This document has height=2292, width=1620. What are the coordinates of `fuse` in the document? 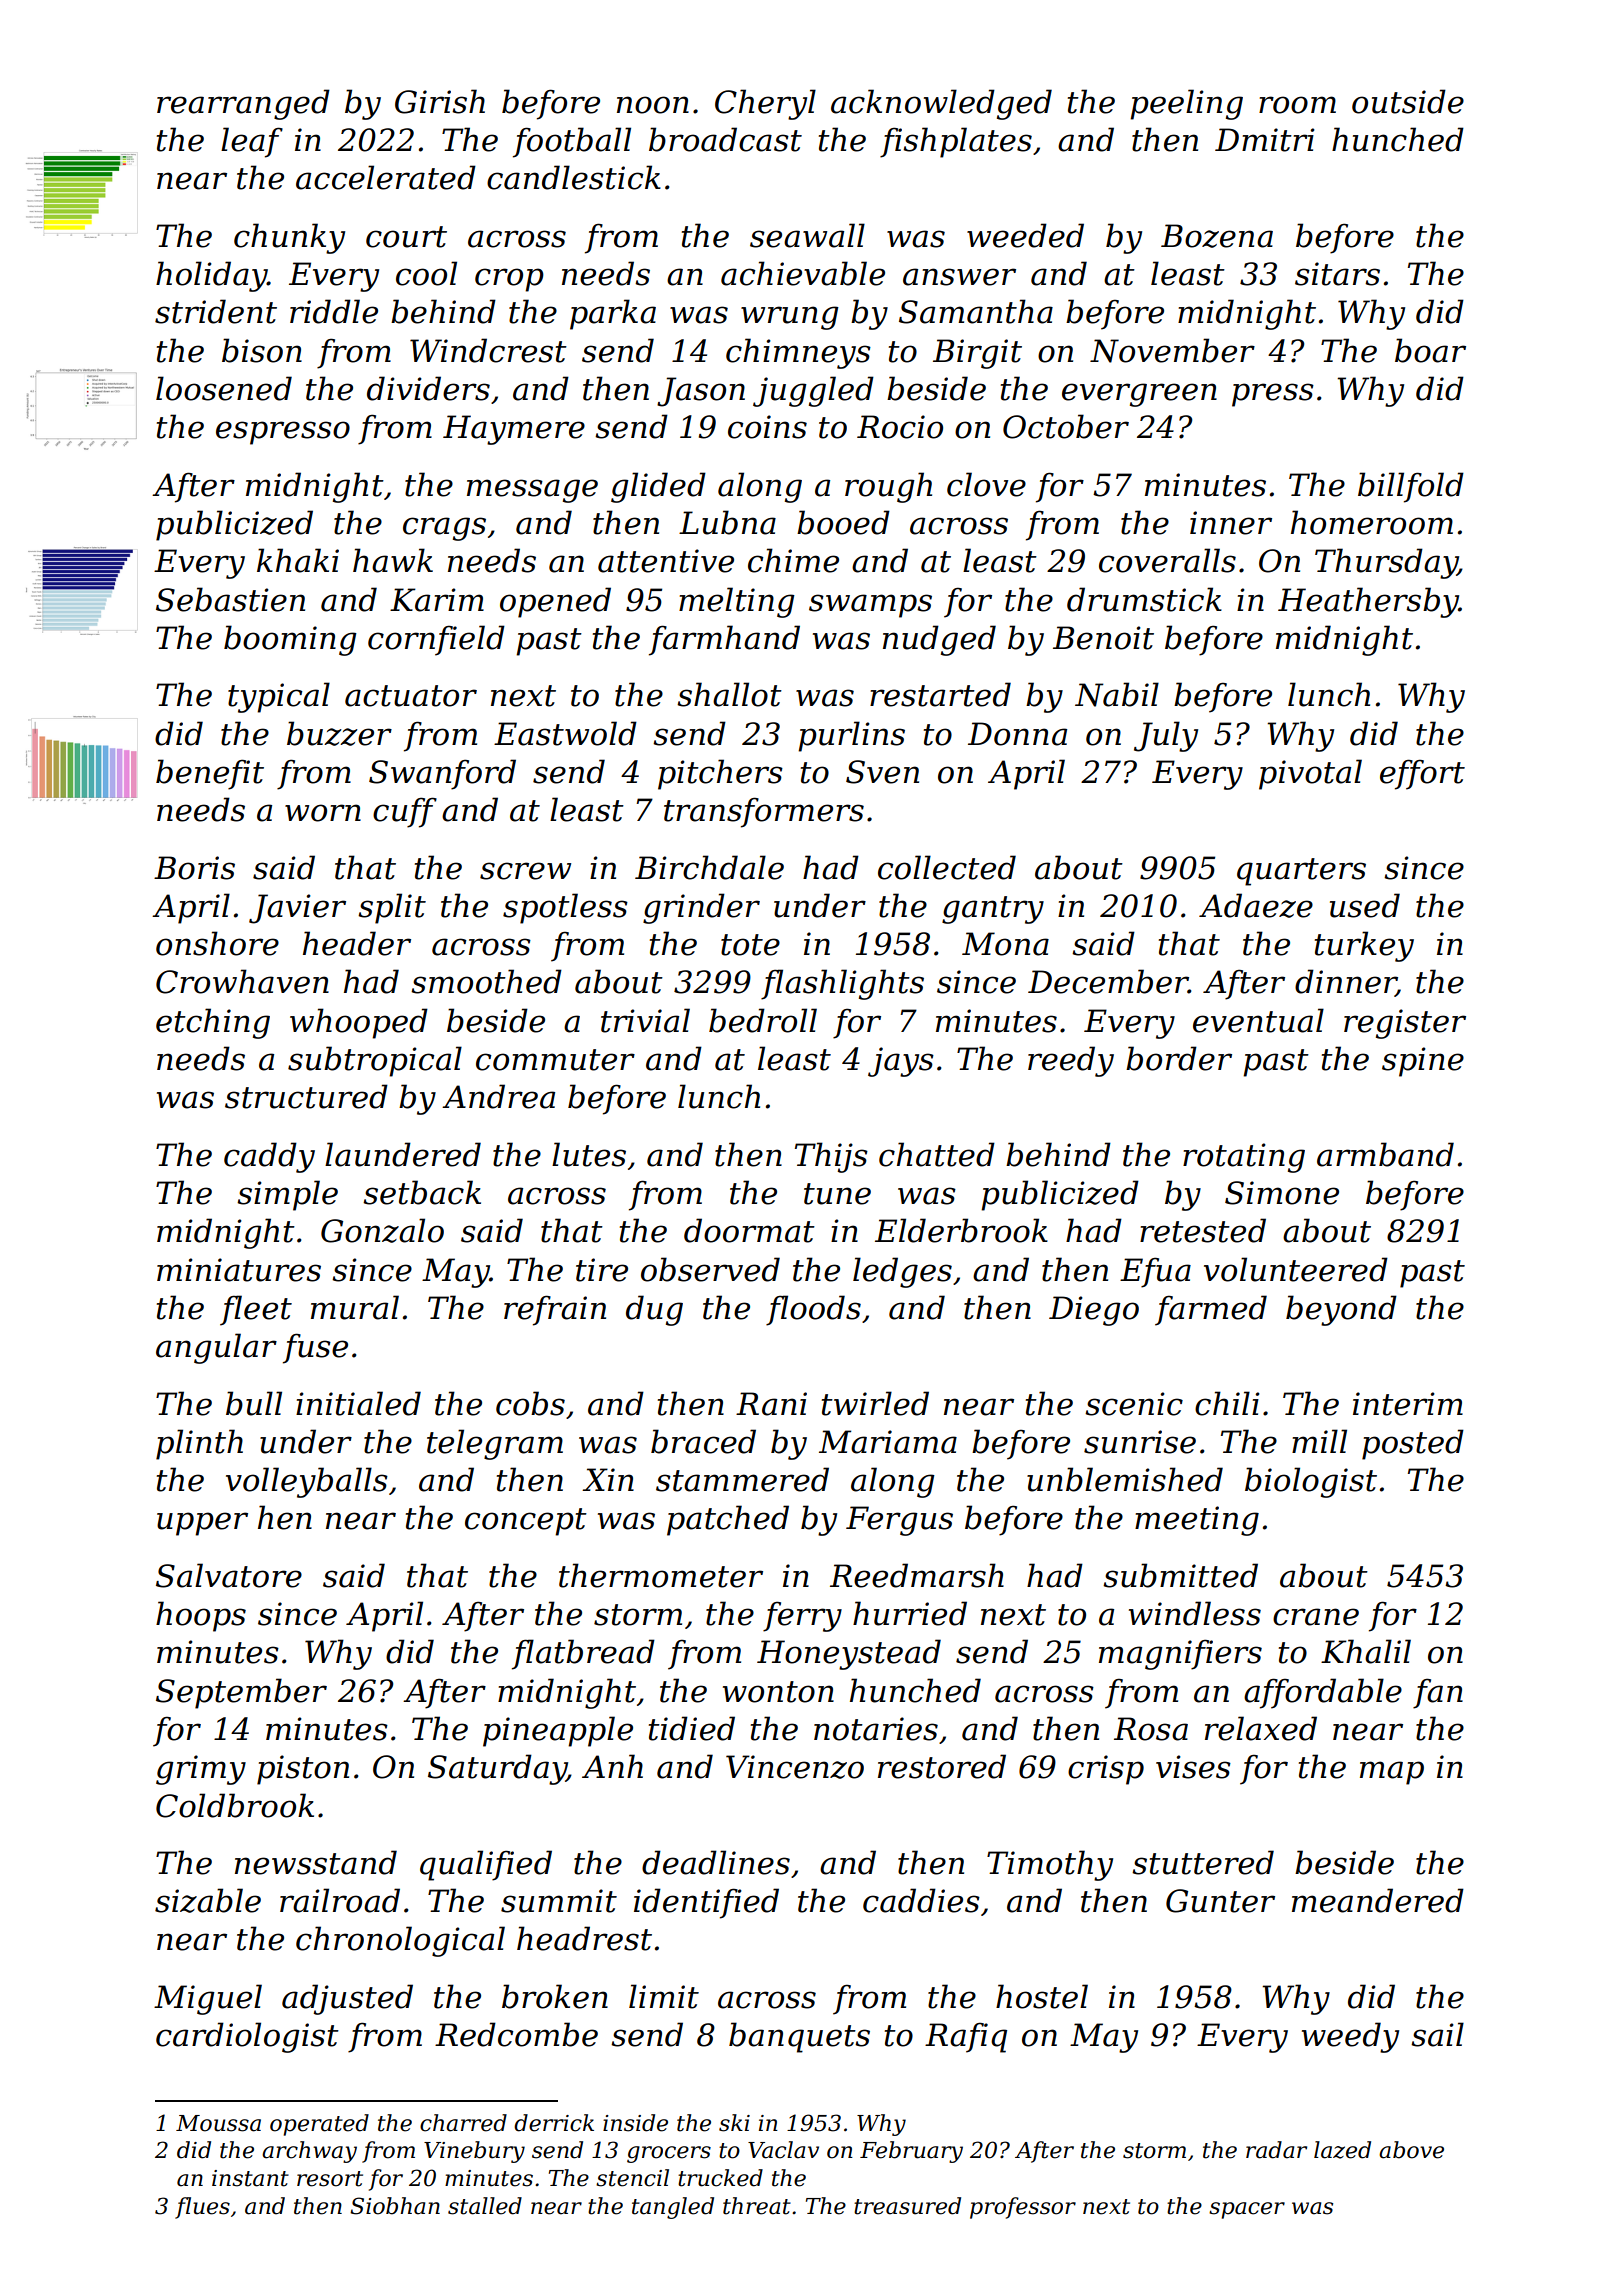 It's located at (315, 1348).
